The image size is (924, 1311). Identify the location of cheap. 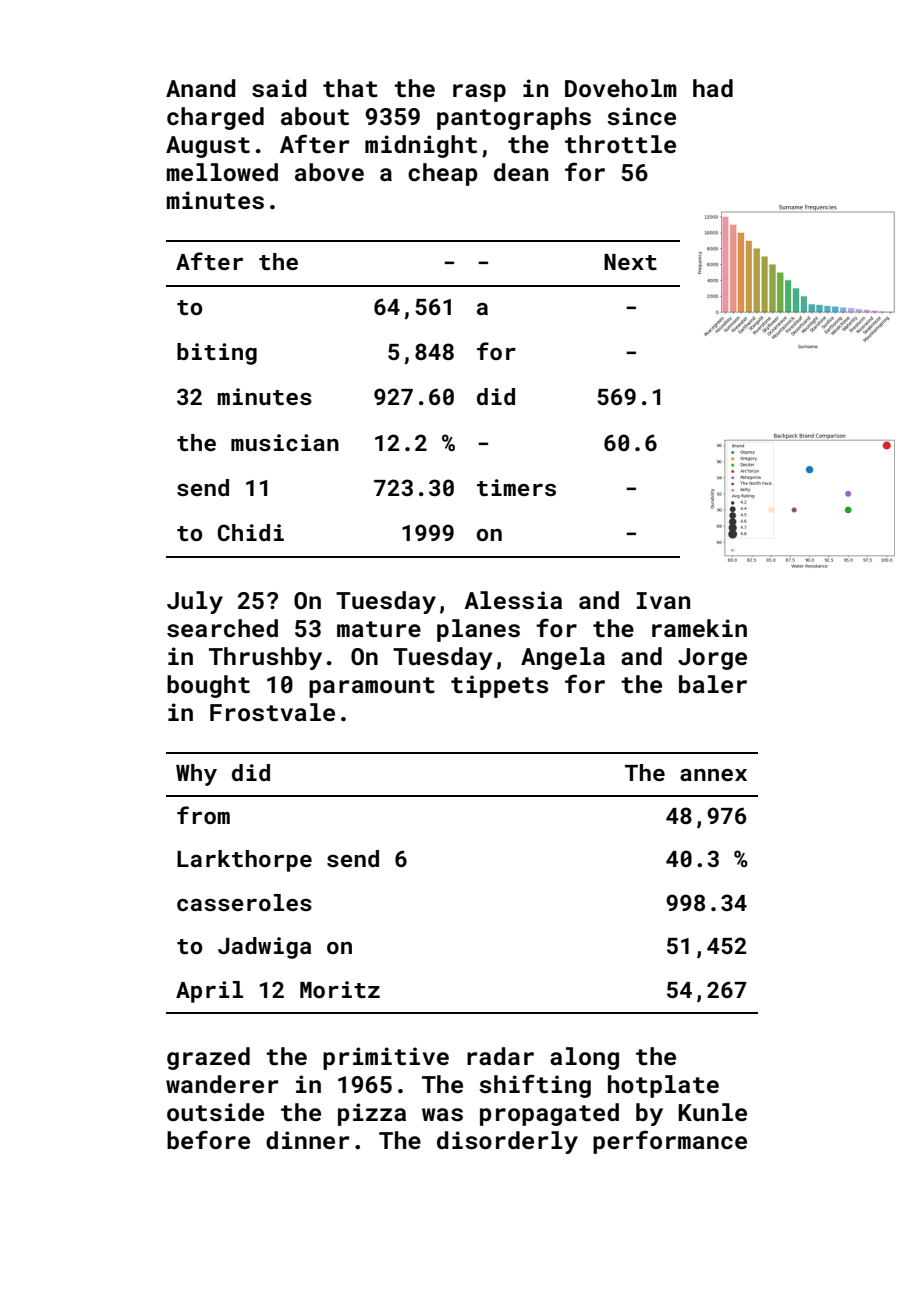
(443, 174).
